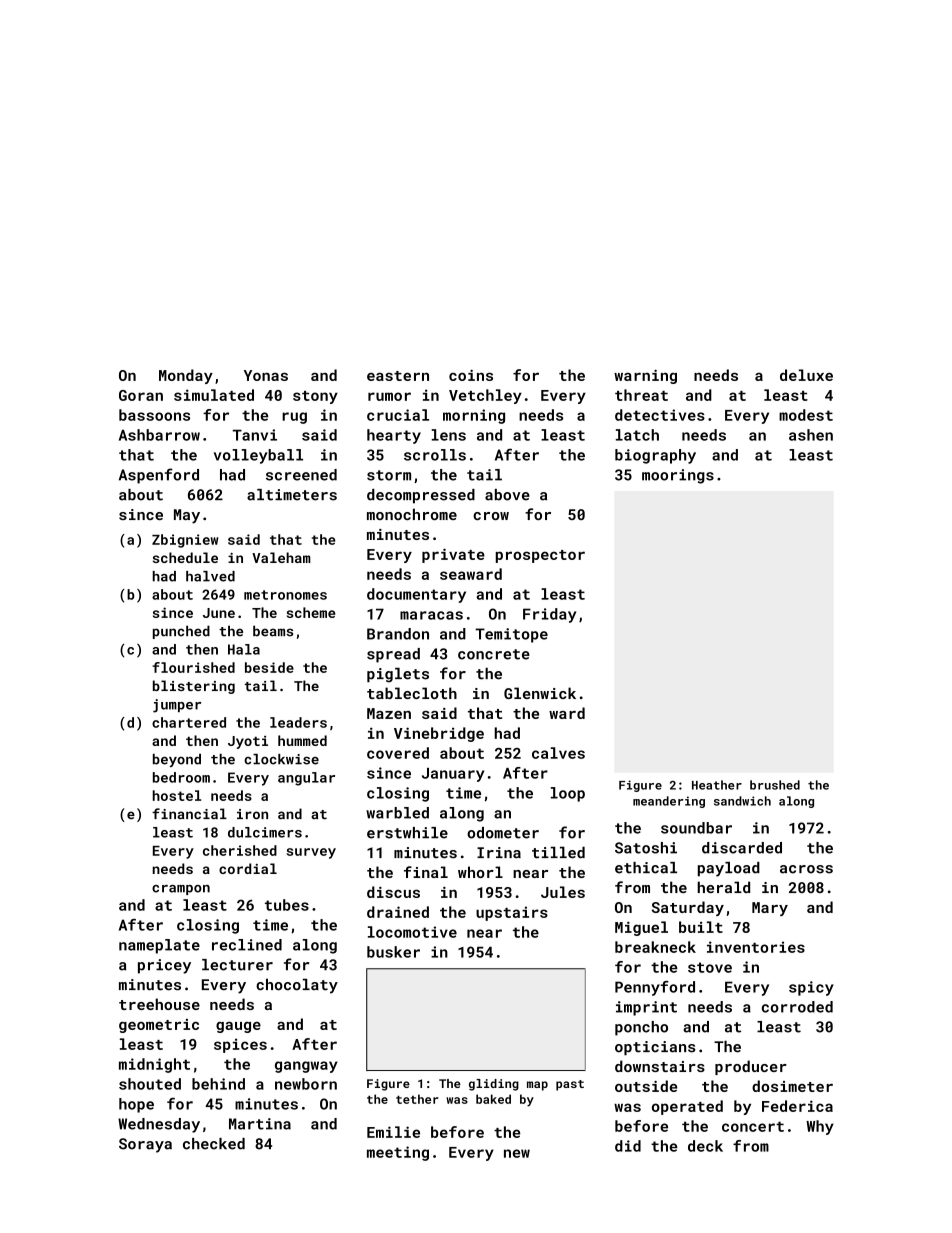 The width and height of the image is (952, 1233). What do you see at coordinates (398, 1153) in the image?
I see `meeting` at bounding box center [398, 1153].
